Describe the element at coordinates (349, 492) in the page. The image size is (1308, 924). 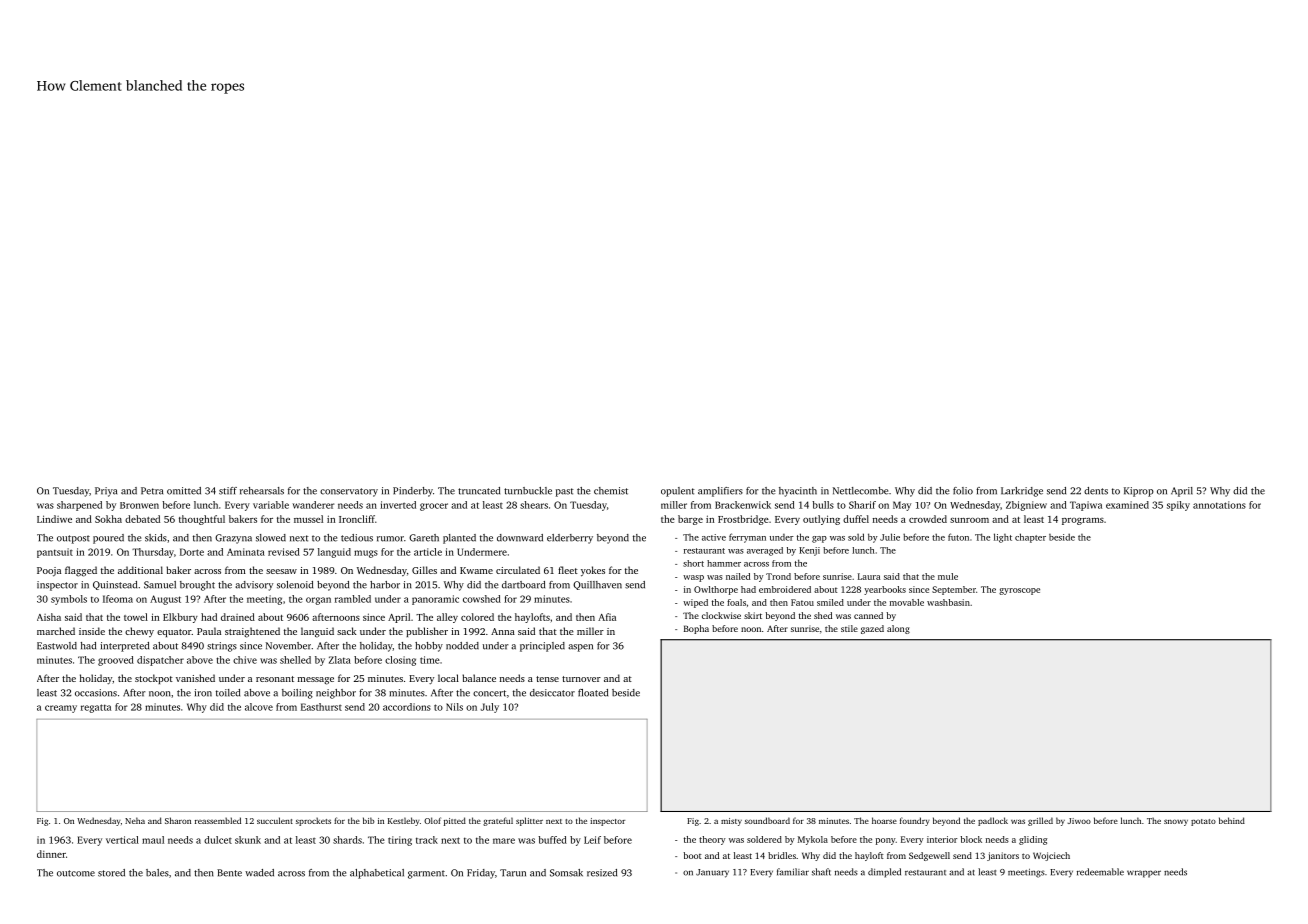
I see `conservatory` at that location.
